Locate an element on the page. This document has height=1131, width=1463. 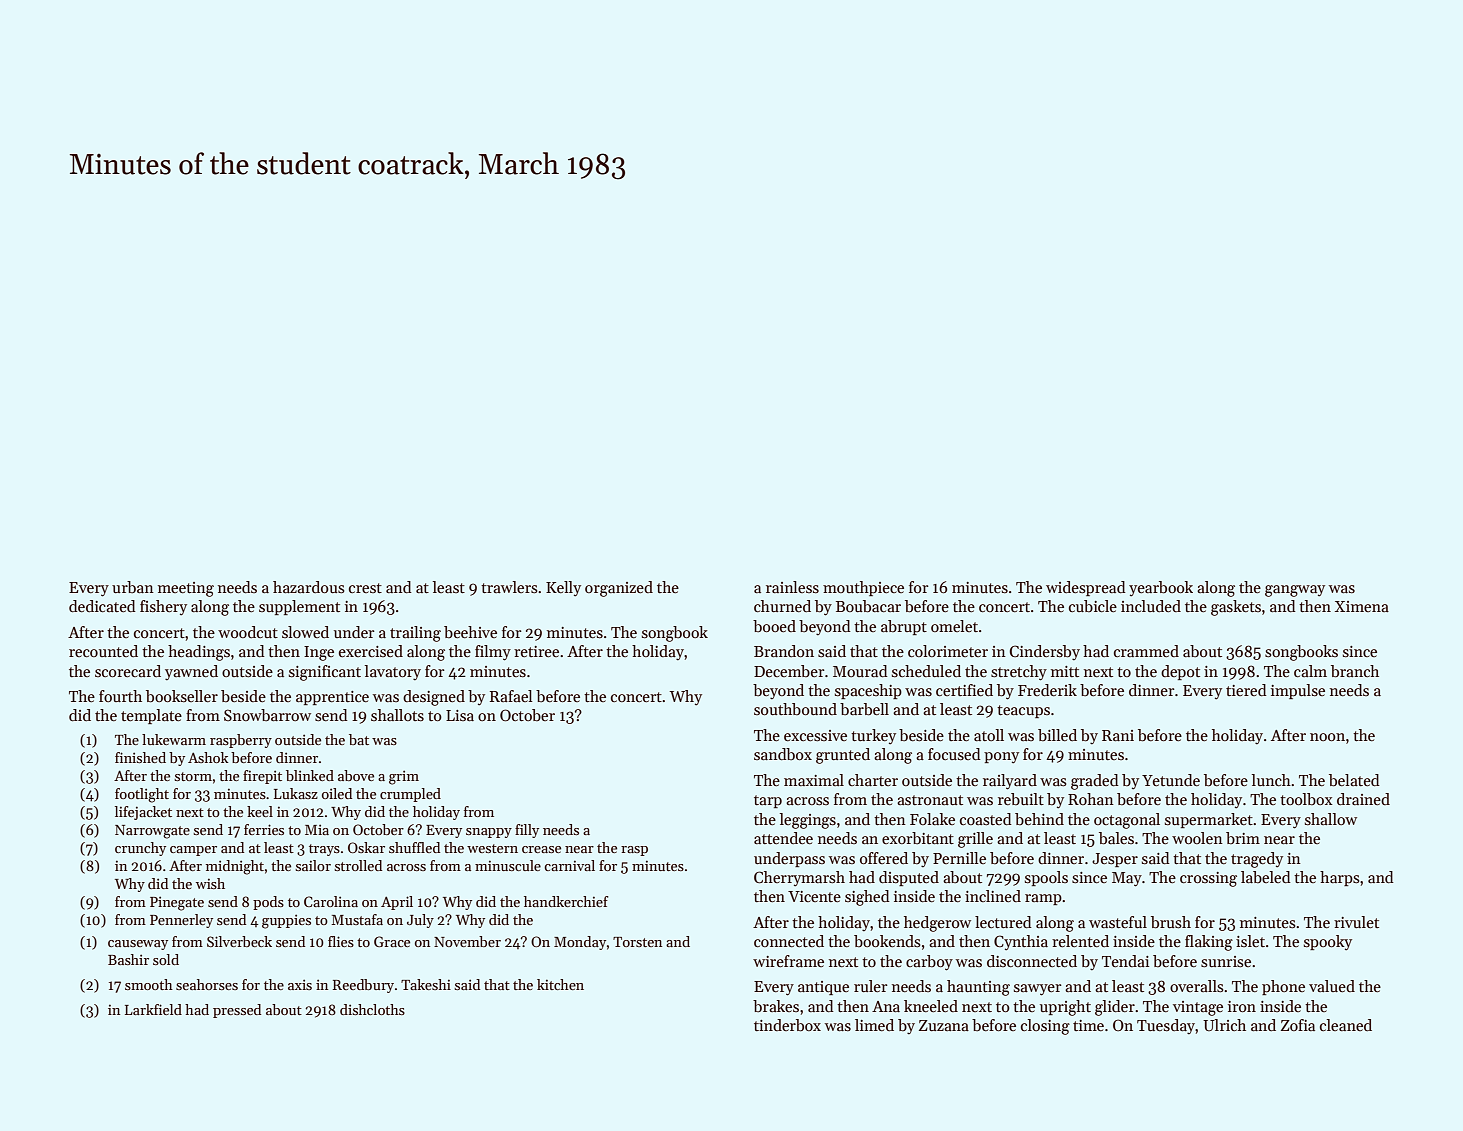
leggings is located at coordinates (808, 821).
